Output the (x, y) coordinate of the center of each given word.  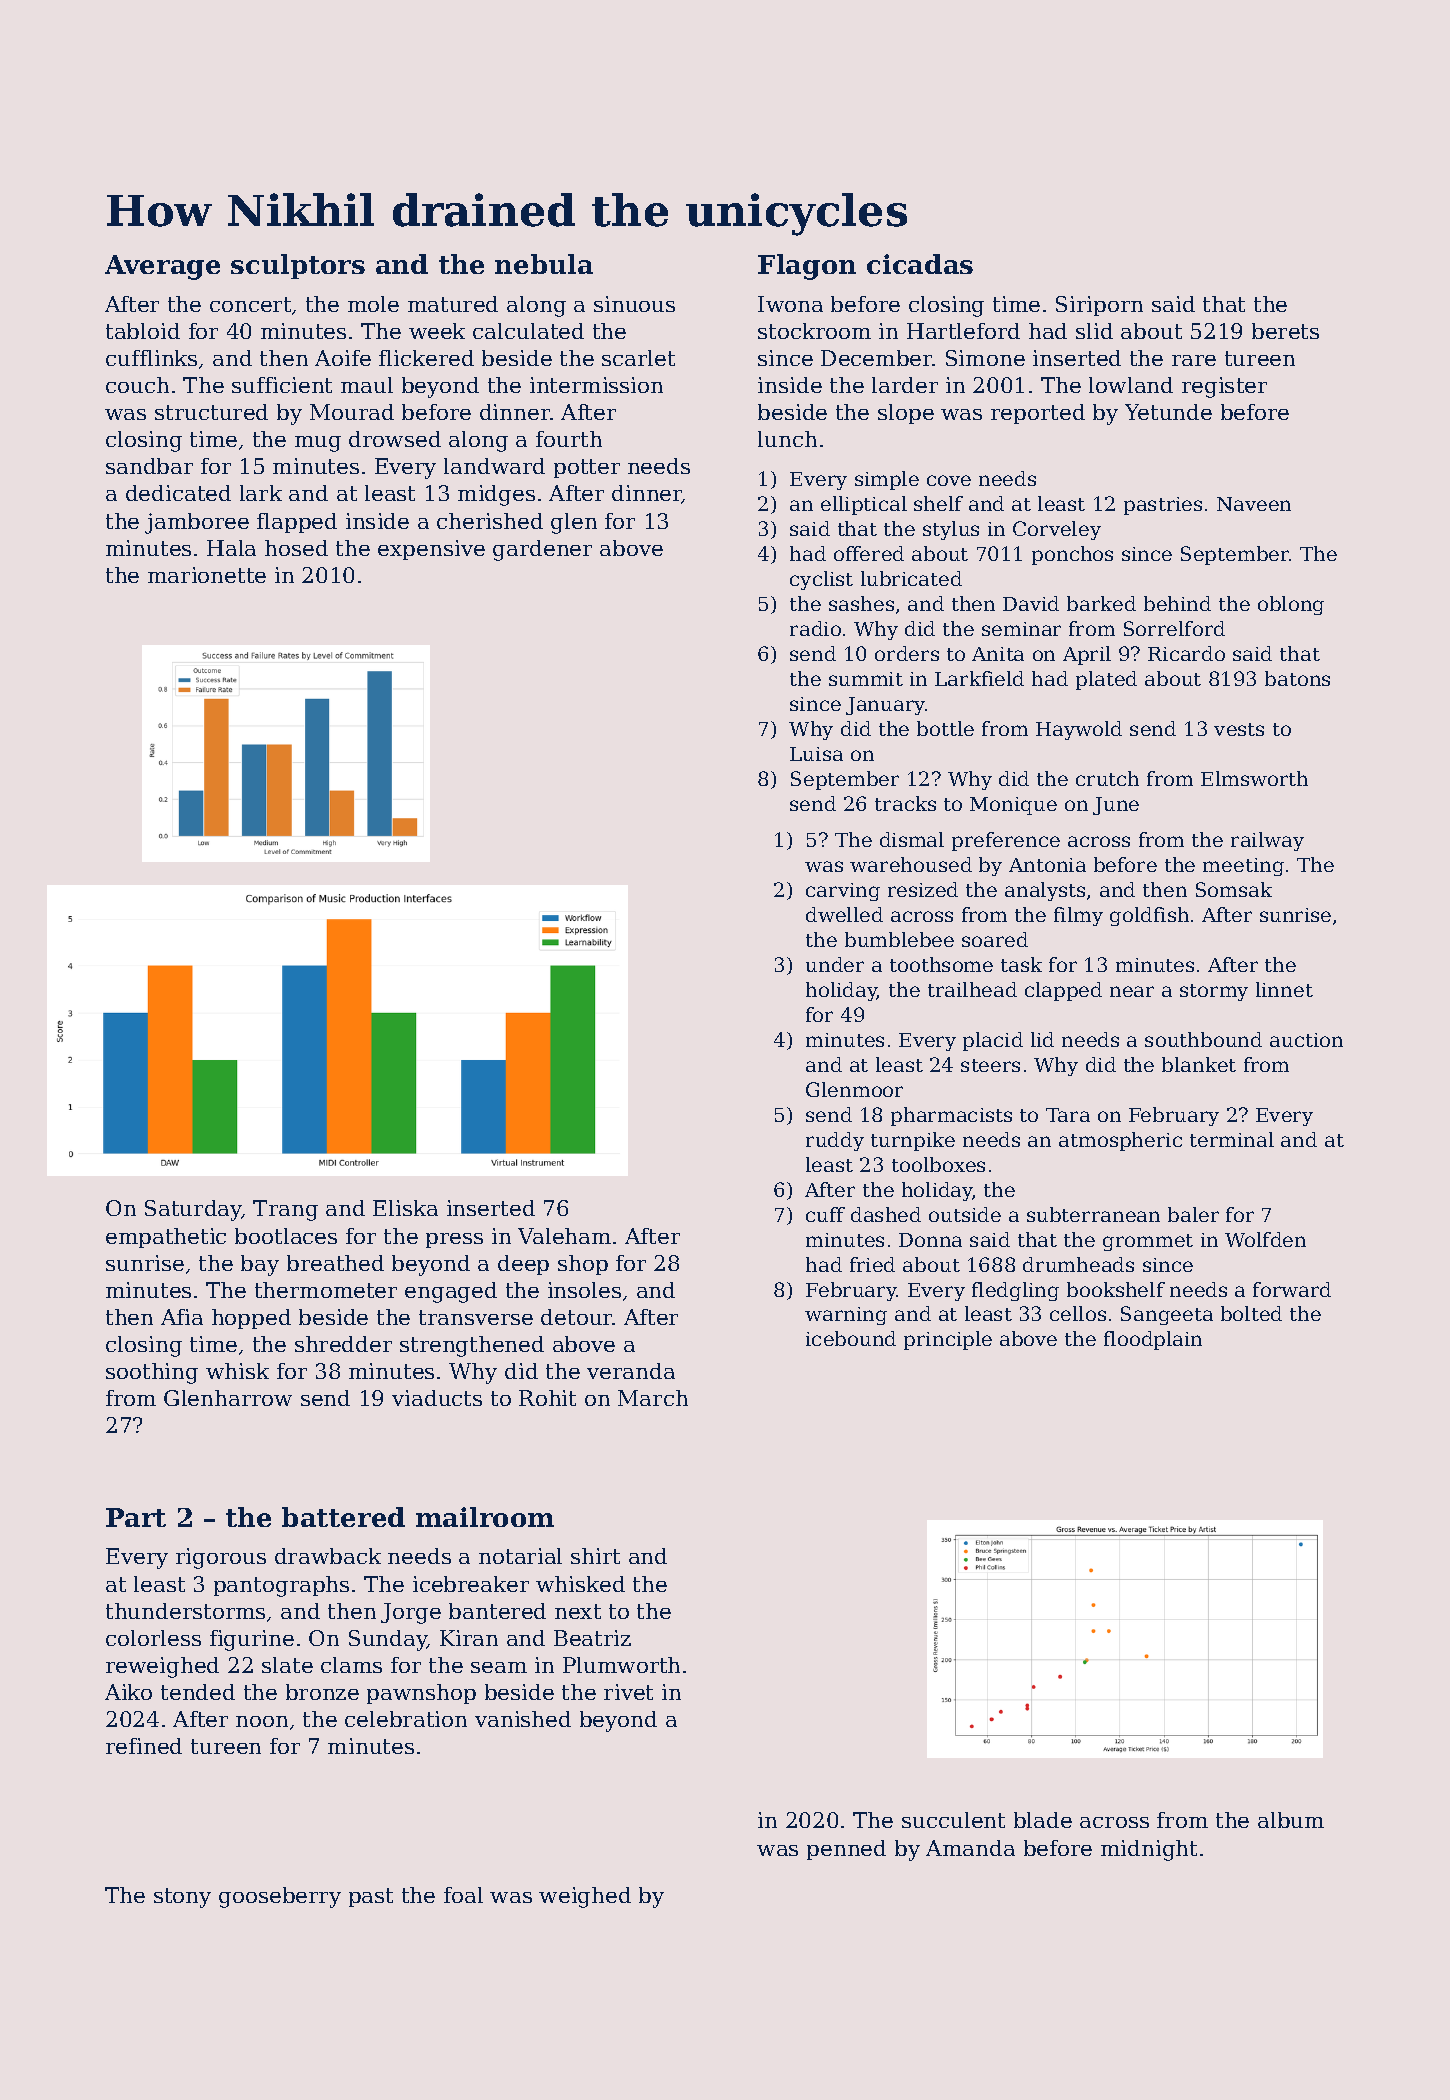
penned (846, 1850)
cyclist (821, 580)
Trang (285, 1210)
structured (211, 412)
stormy (1214, 992)
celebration (406, 1719)
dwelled (844, 914)
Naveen (1254, 504)
